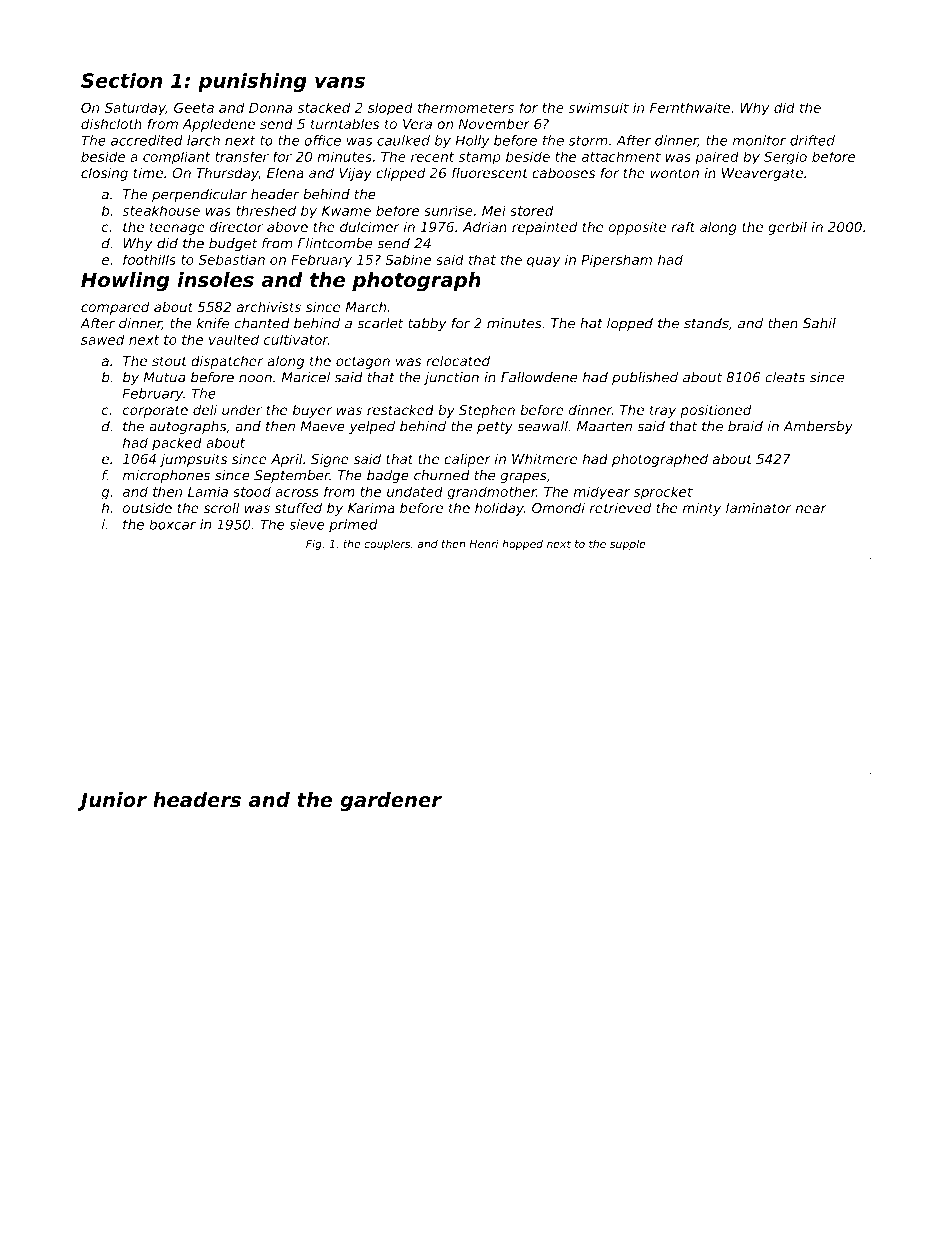 Image resolution: width=952 pixels, height=1233 pixels. I want to click on gardener, so click(391, 802).
